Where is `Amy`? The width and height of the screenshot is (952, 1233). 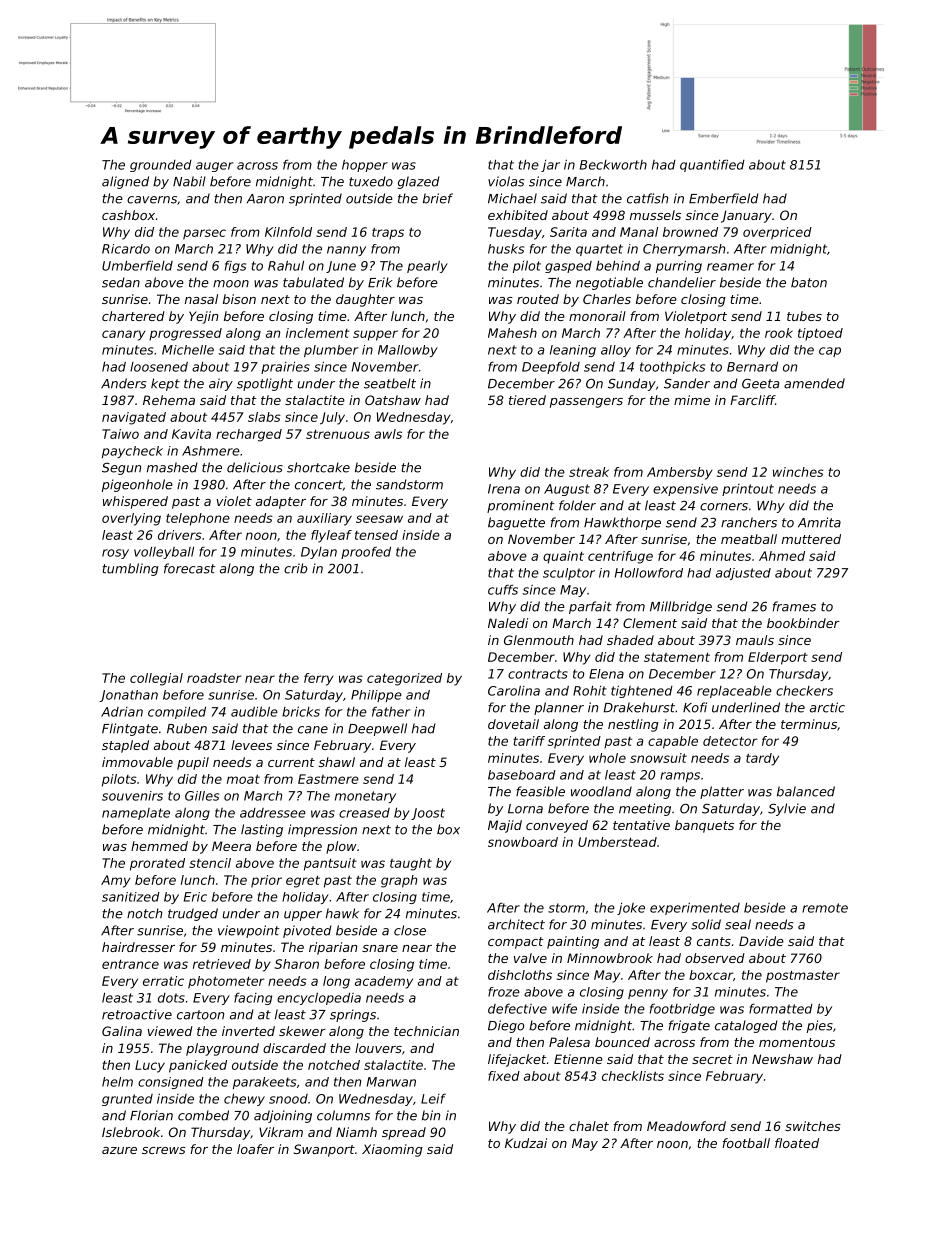 Amy is located at coordinates (116, 881).
